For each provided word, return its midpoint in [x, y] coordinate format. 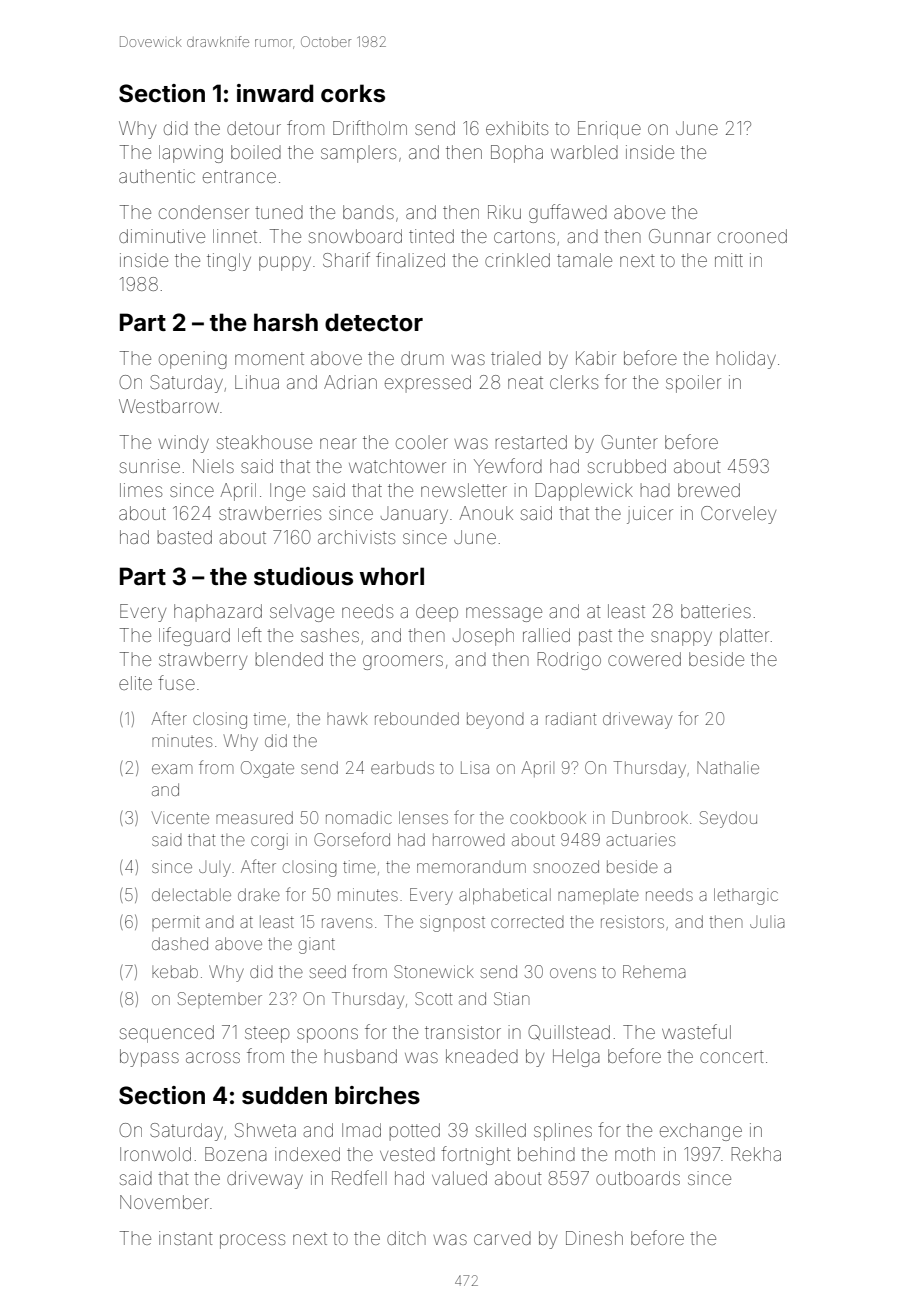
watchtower [397, 466]
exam [172, 769]
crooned [752, 236]
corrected [527, 922]
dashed [180, 943]
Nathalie [728, 767]
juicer [650, 515]
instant [186, 1238]
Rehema [654, 971]
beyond [495, 720]
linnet [235, 236]
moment [269, 358]
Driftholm [370, 127]
